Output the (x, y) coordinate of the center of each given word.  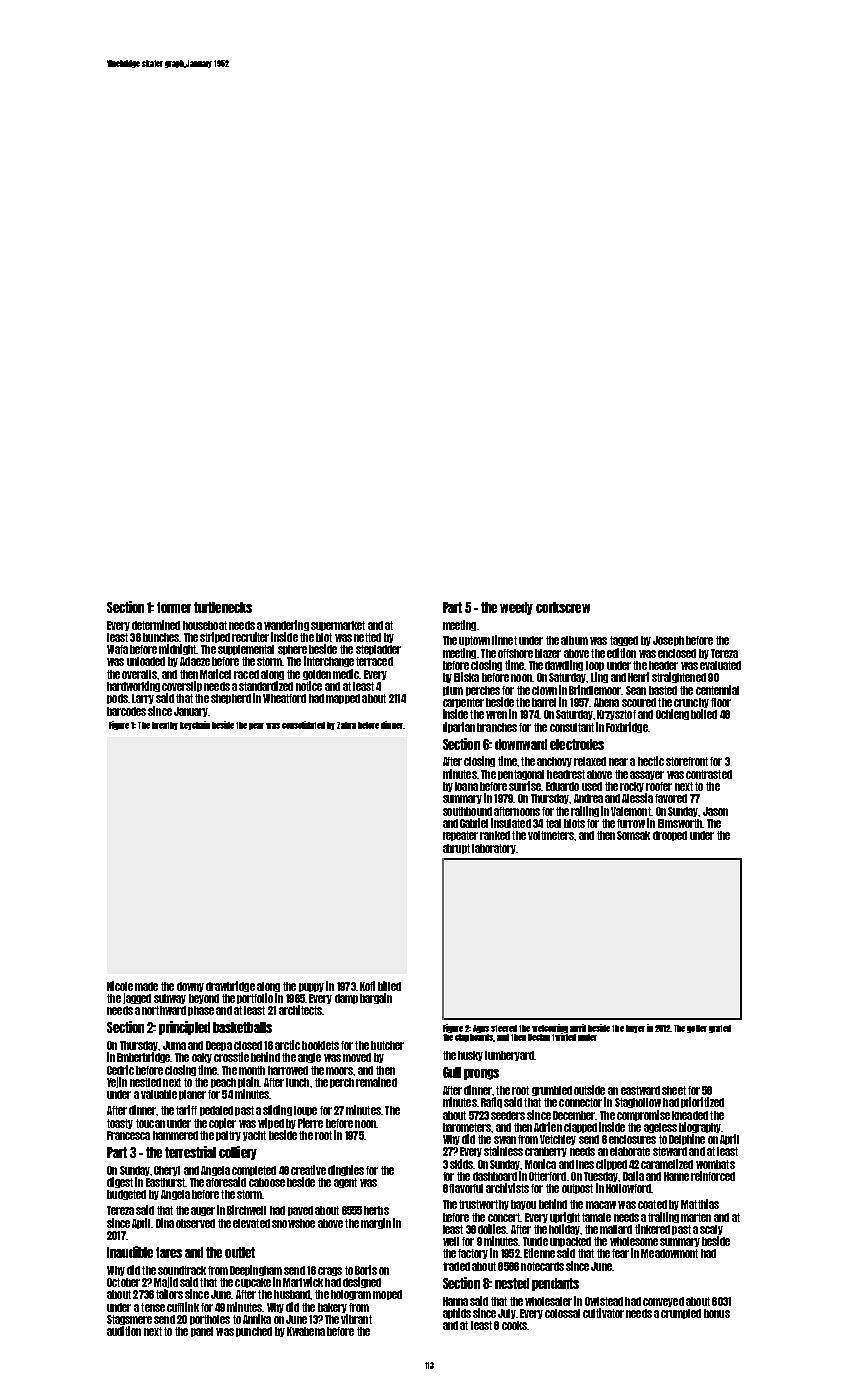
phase (201, 1011)
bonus (717, 1313)
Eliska (466, 677)
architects (300, 1010)
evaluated (720, 665)
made (146, 986)
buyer (635, 1029)
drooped (670, 836)
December (574, 1115)
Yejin (117, 1082)
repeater (460, 836)
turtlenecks (223, 607)
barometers (467, 1127)
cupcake (253, 1283)
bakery (332, 1308)
